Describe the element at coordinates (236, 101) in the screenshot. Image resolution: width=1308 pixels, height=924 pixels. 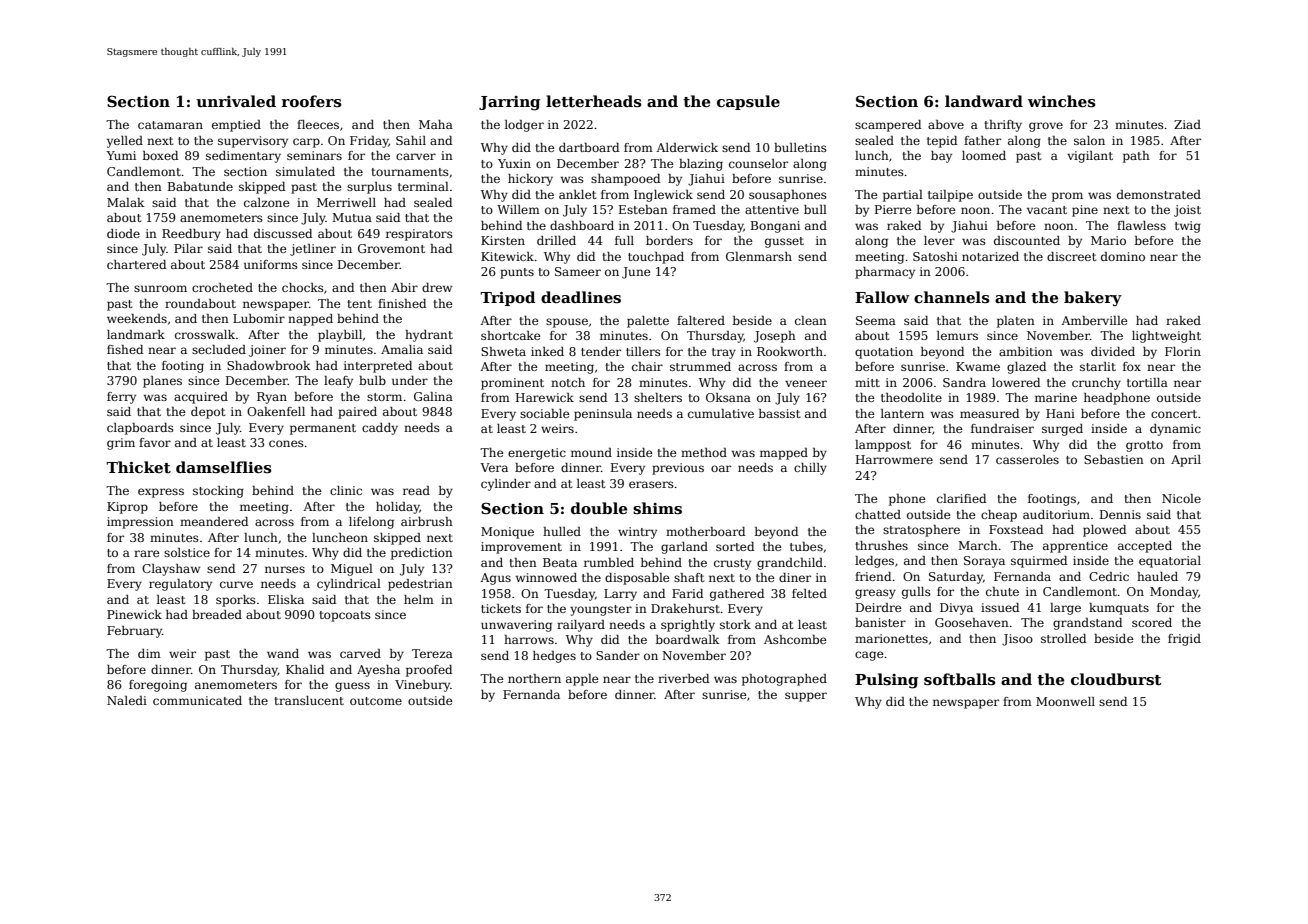
I see `unrivaled` at that location.
